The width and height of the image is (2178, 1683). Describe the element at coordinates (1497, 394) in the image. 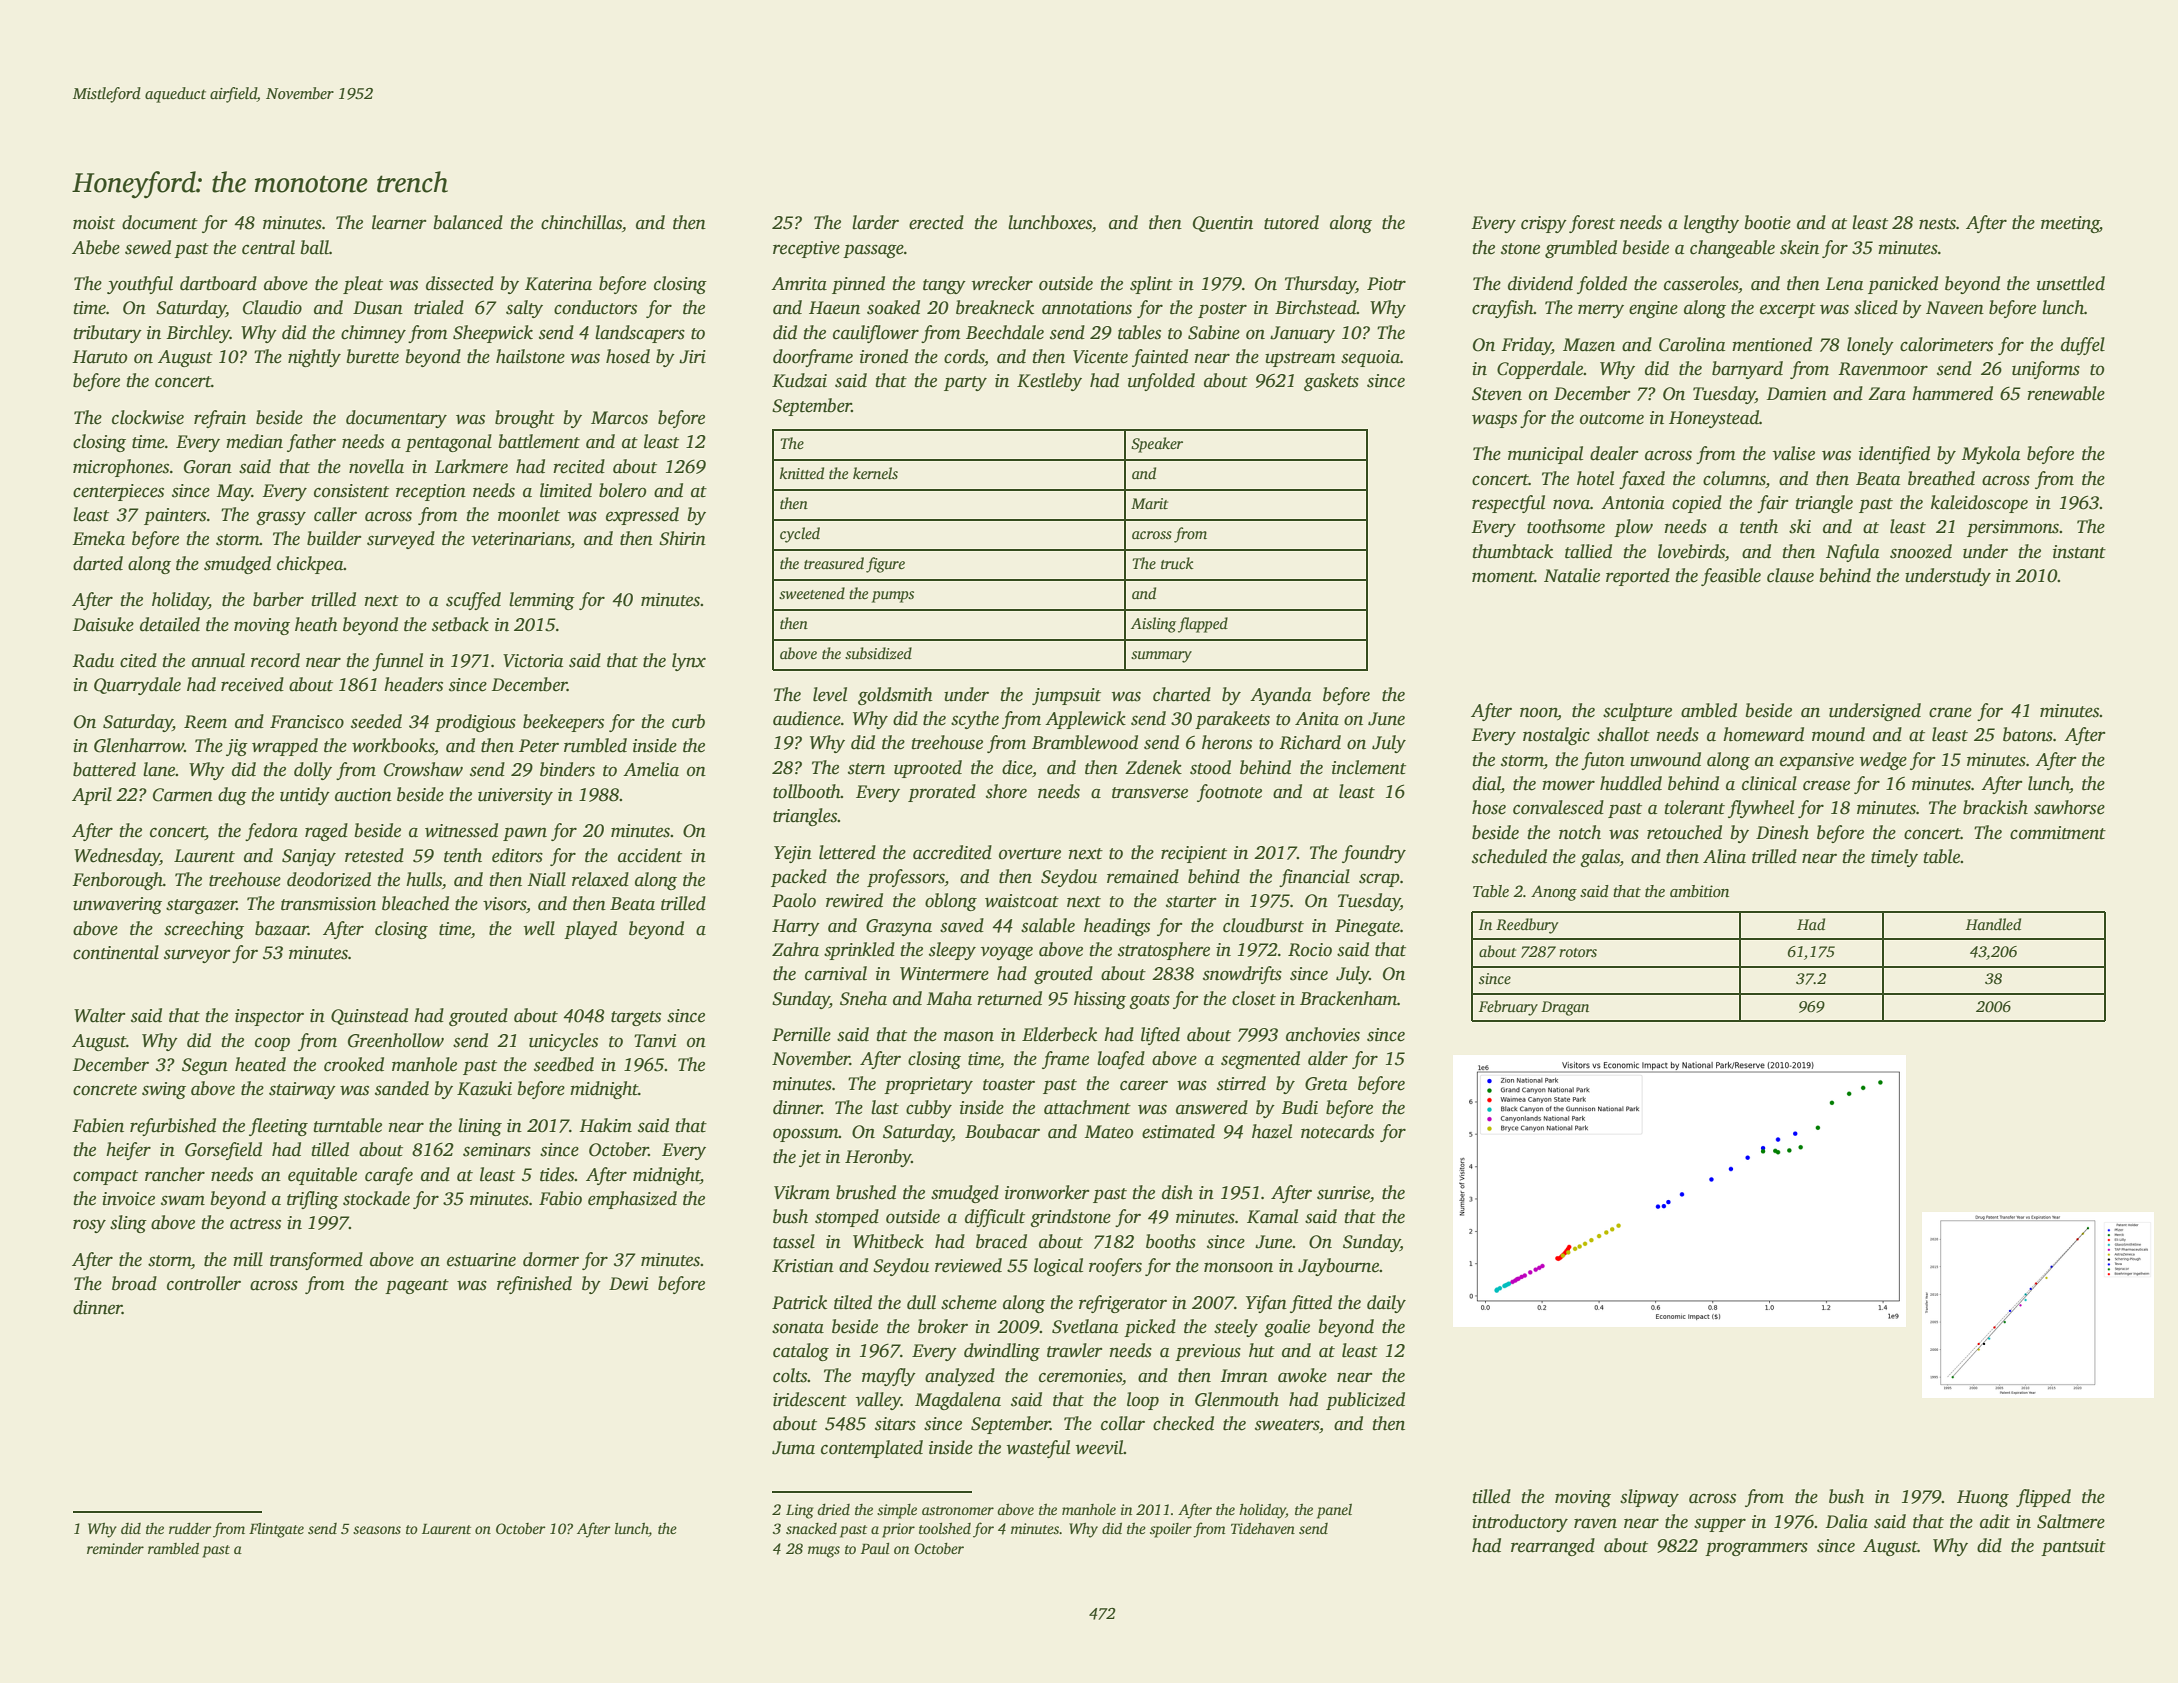

I see `Steven` at that location.
